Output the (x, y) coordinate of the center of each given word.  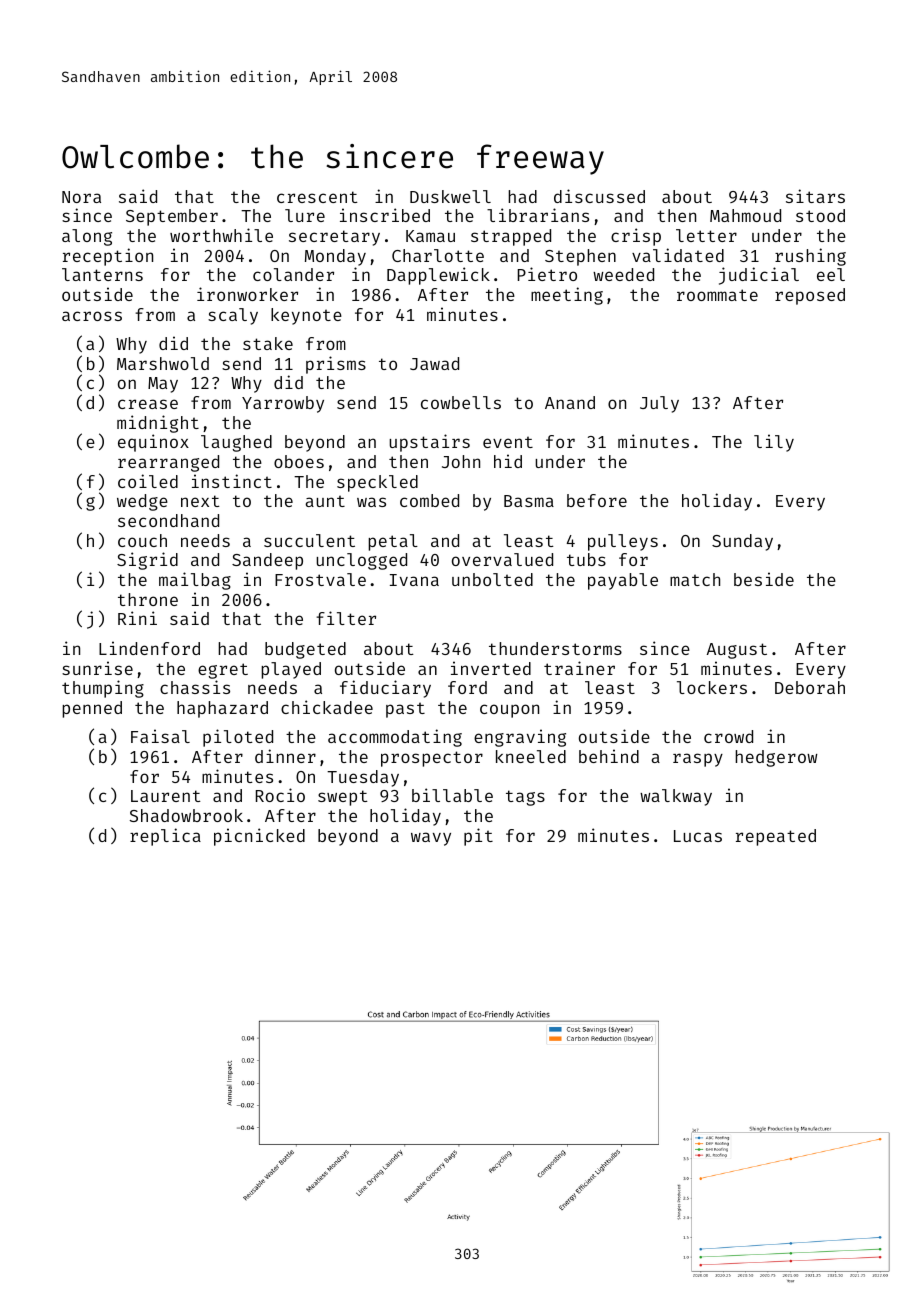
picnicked (259, 837)
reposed (810, 296)
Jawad (434, 363)
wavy (431, 839)
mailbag (195, 581)
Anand (570, 402)
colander (293, 274)
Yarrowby (283, 404)
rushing (810, 257)
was (371, 502)
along (87, 237)
